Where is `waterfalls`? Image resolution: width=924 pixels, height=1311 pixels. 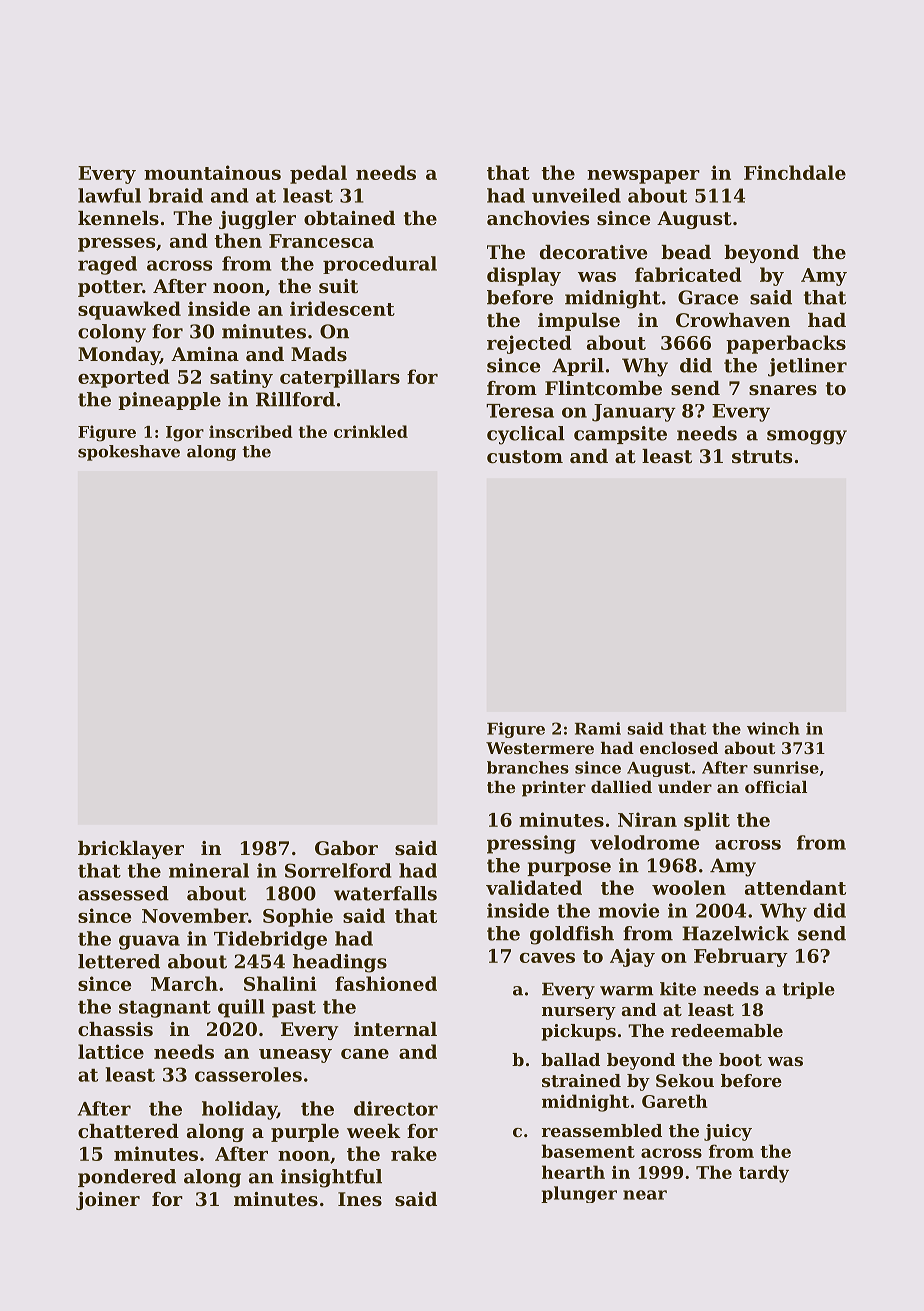
waterfalls is located at coordinates (385, 893).
